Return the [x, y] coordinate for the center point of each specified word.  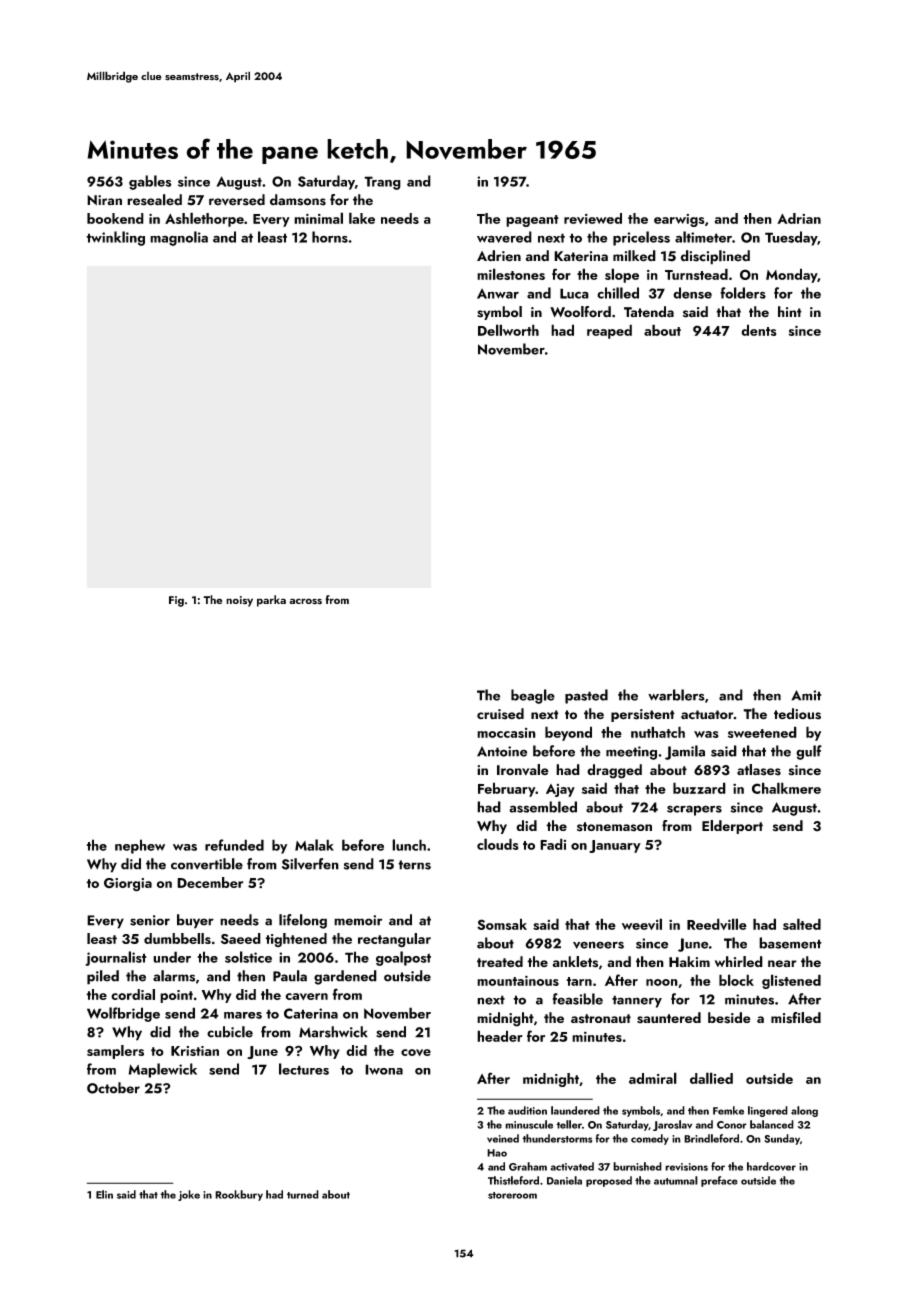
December [210, 882]
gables [150, 182]
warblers [676, 695]
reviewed [593, 218]
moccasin [506, 733]
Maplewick [162, 1070]
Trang [382, 183]
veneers [598, 945]
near [782, 964]
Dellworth [508, 330]
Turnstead [696, 274]
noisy [239, 601]
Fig [176, 601]
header [500, 1036]
